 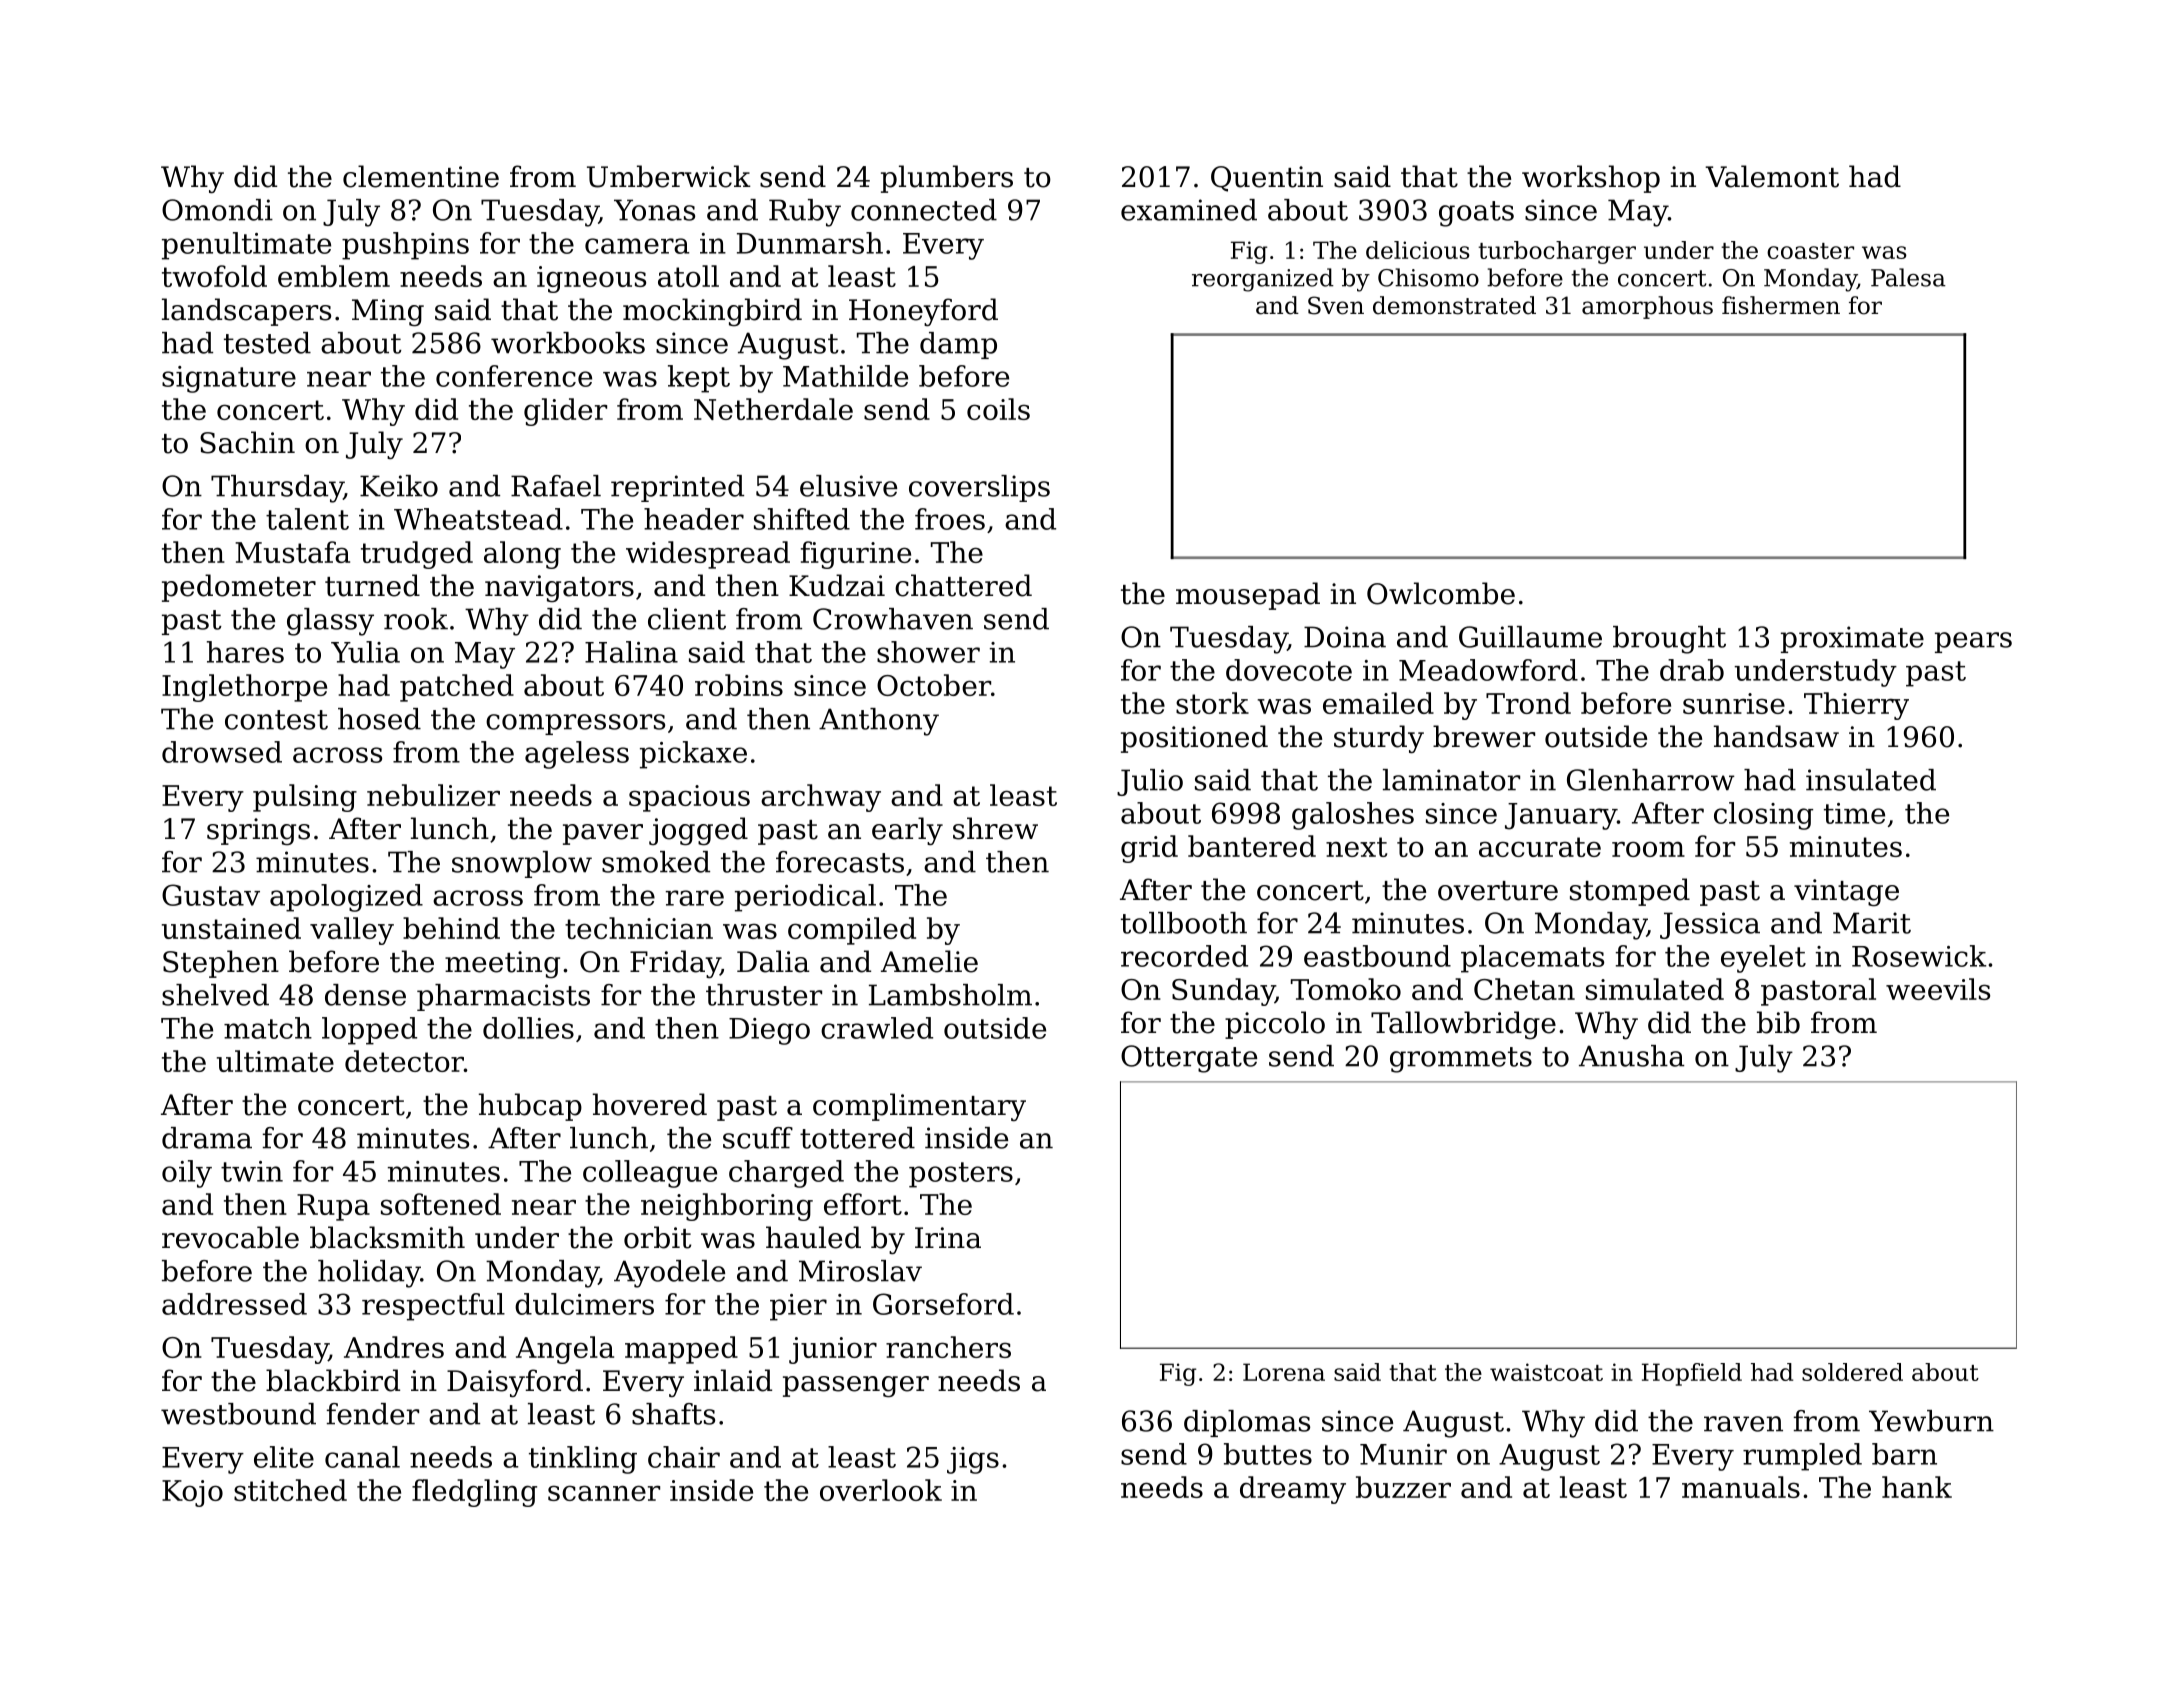 I want to click on grid, so click(x=1149, y=849).
